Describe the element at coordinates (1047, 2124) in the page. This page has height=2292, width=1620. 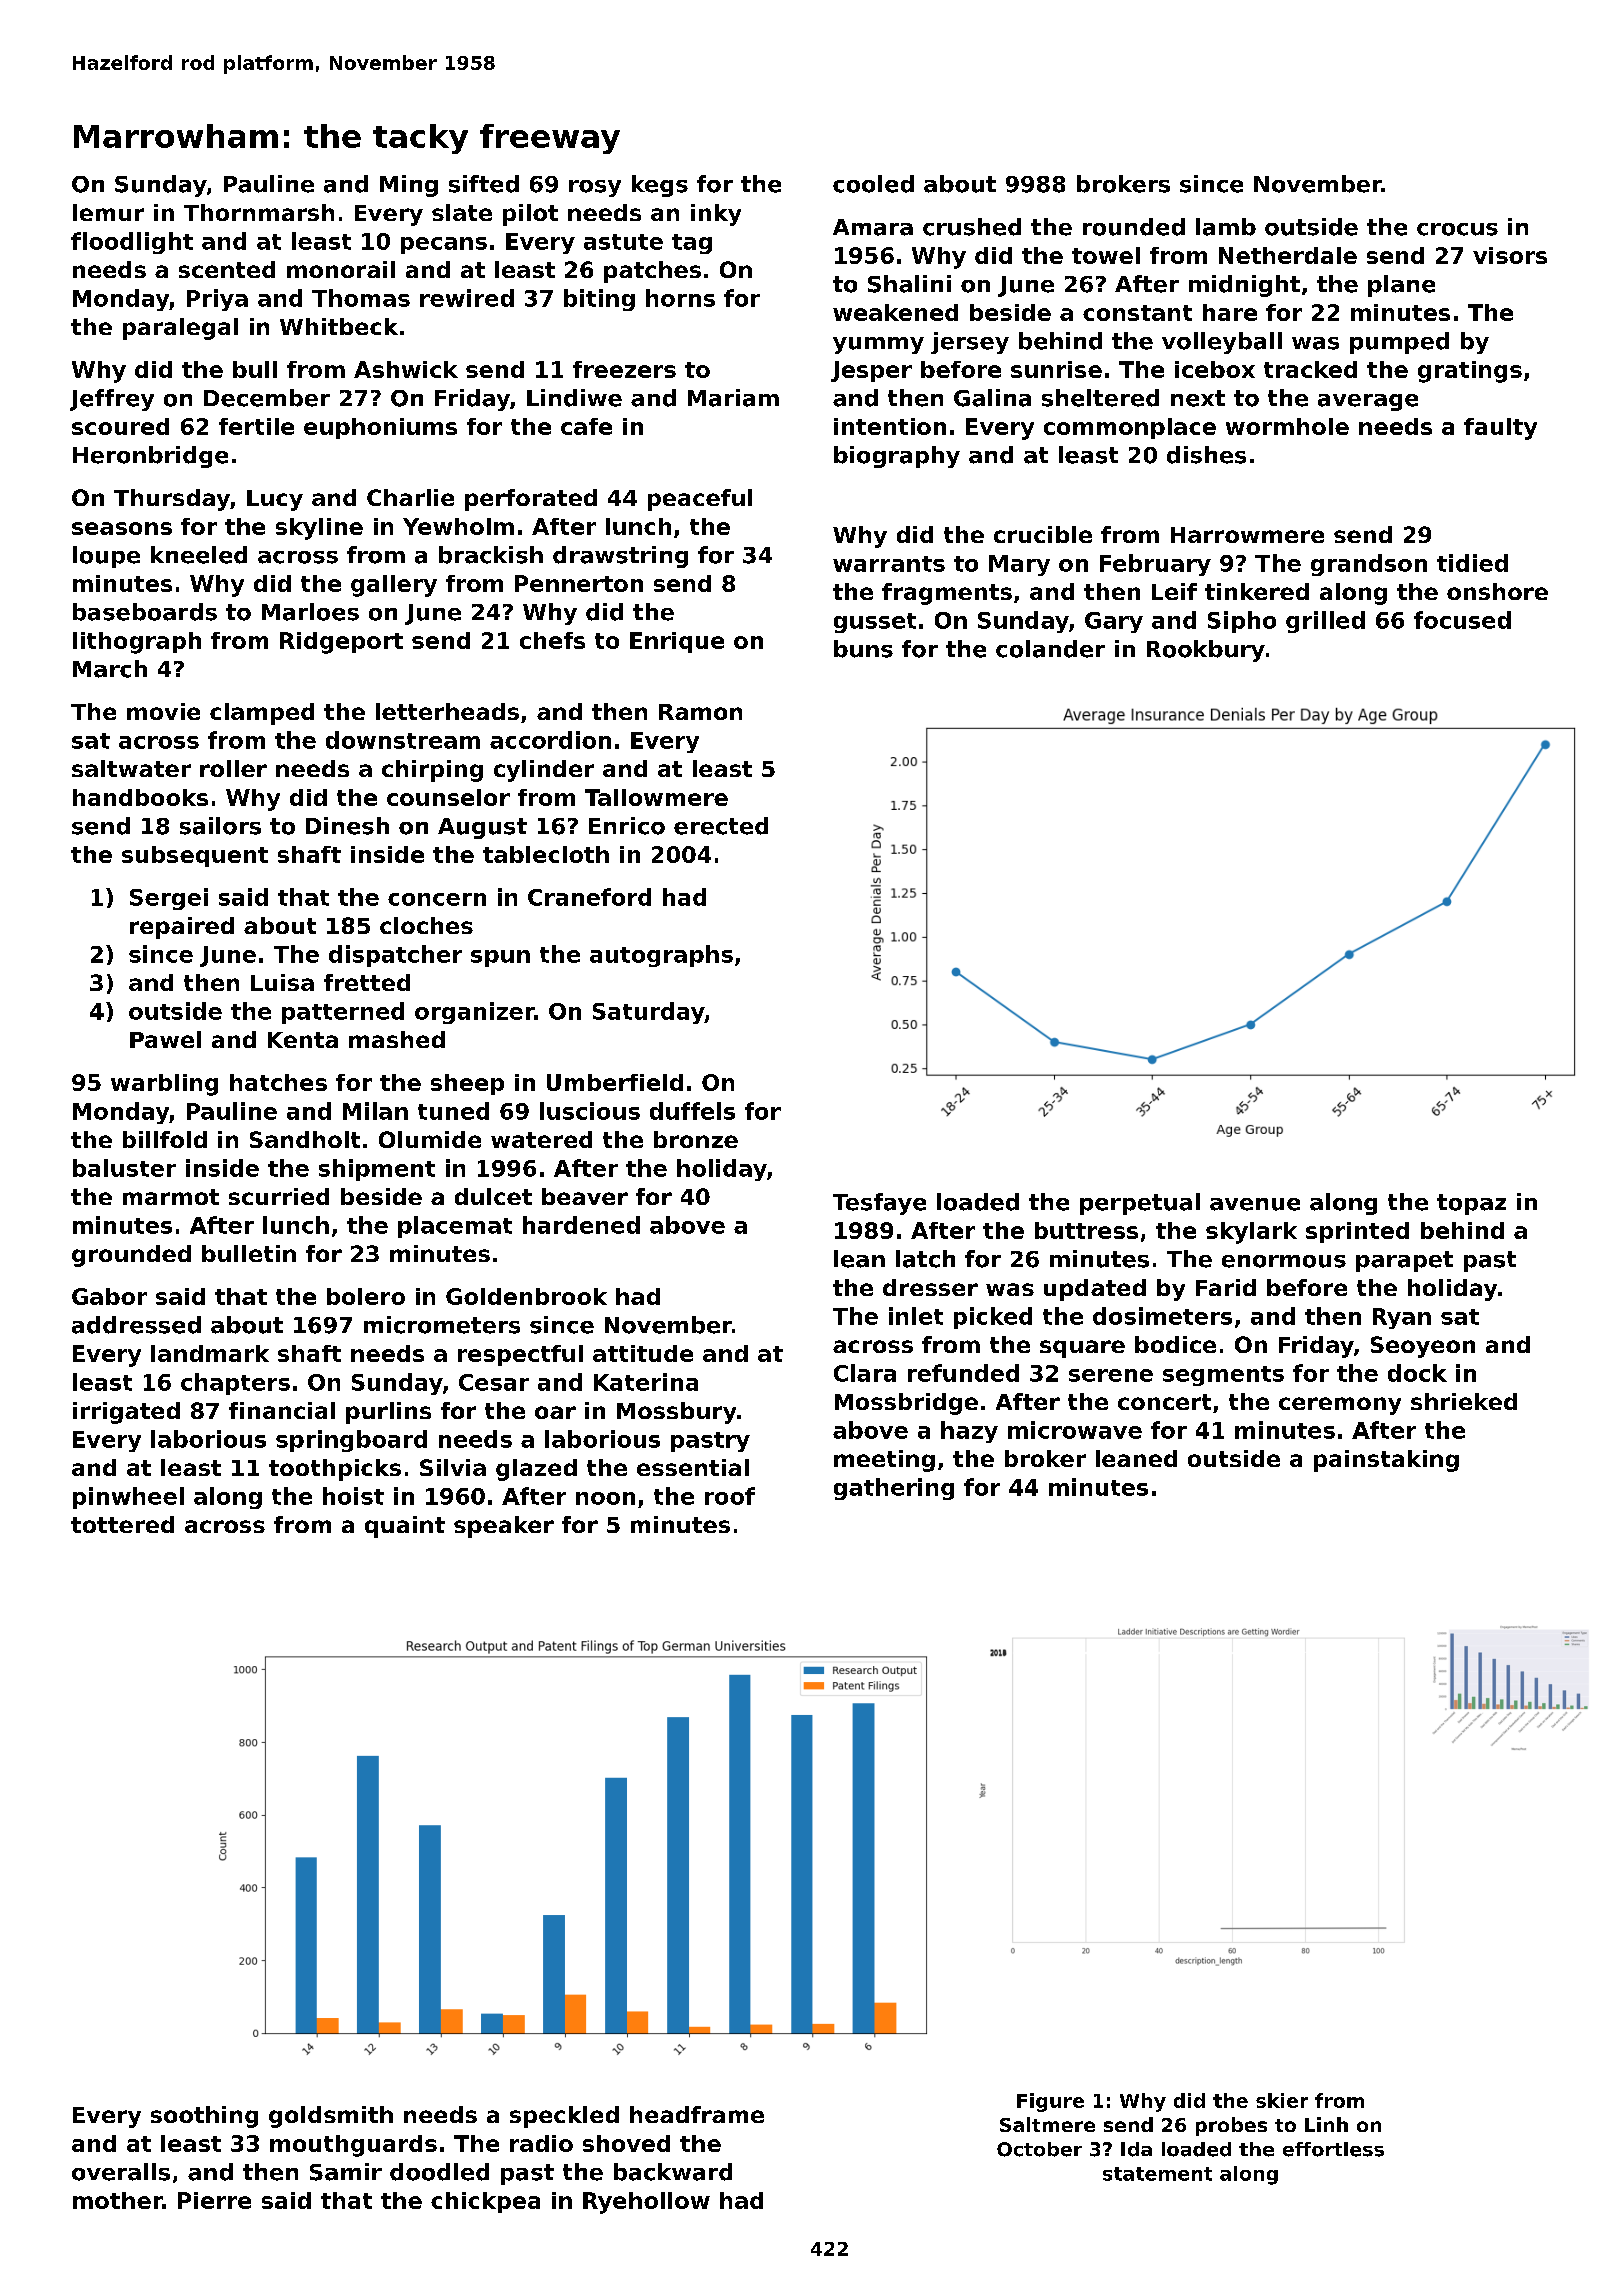
I see `Saltmere` at that location.
